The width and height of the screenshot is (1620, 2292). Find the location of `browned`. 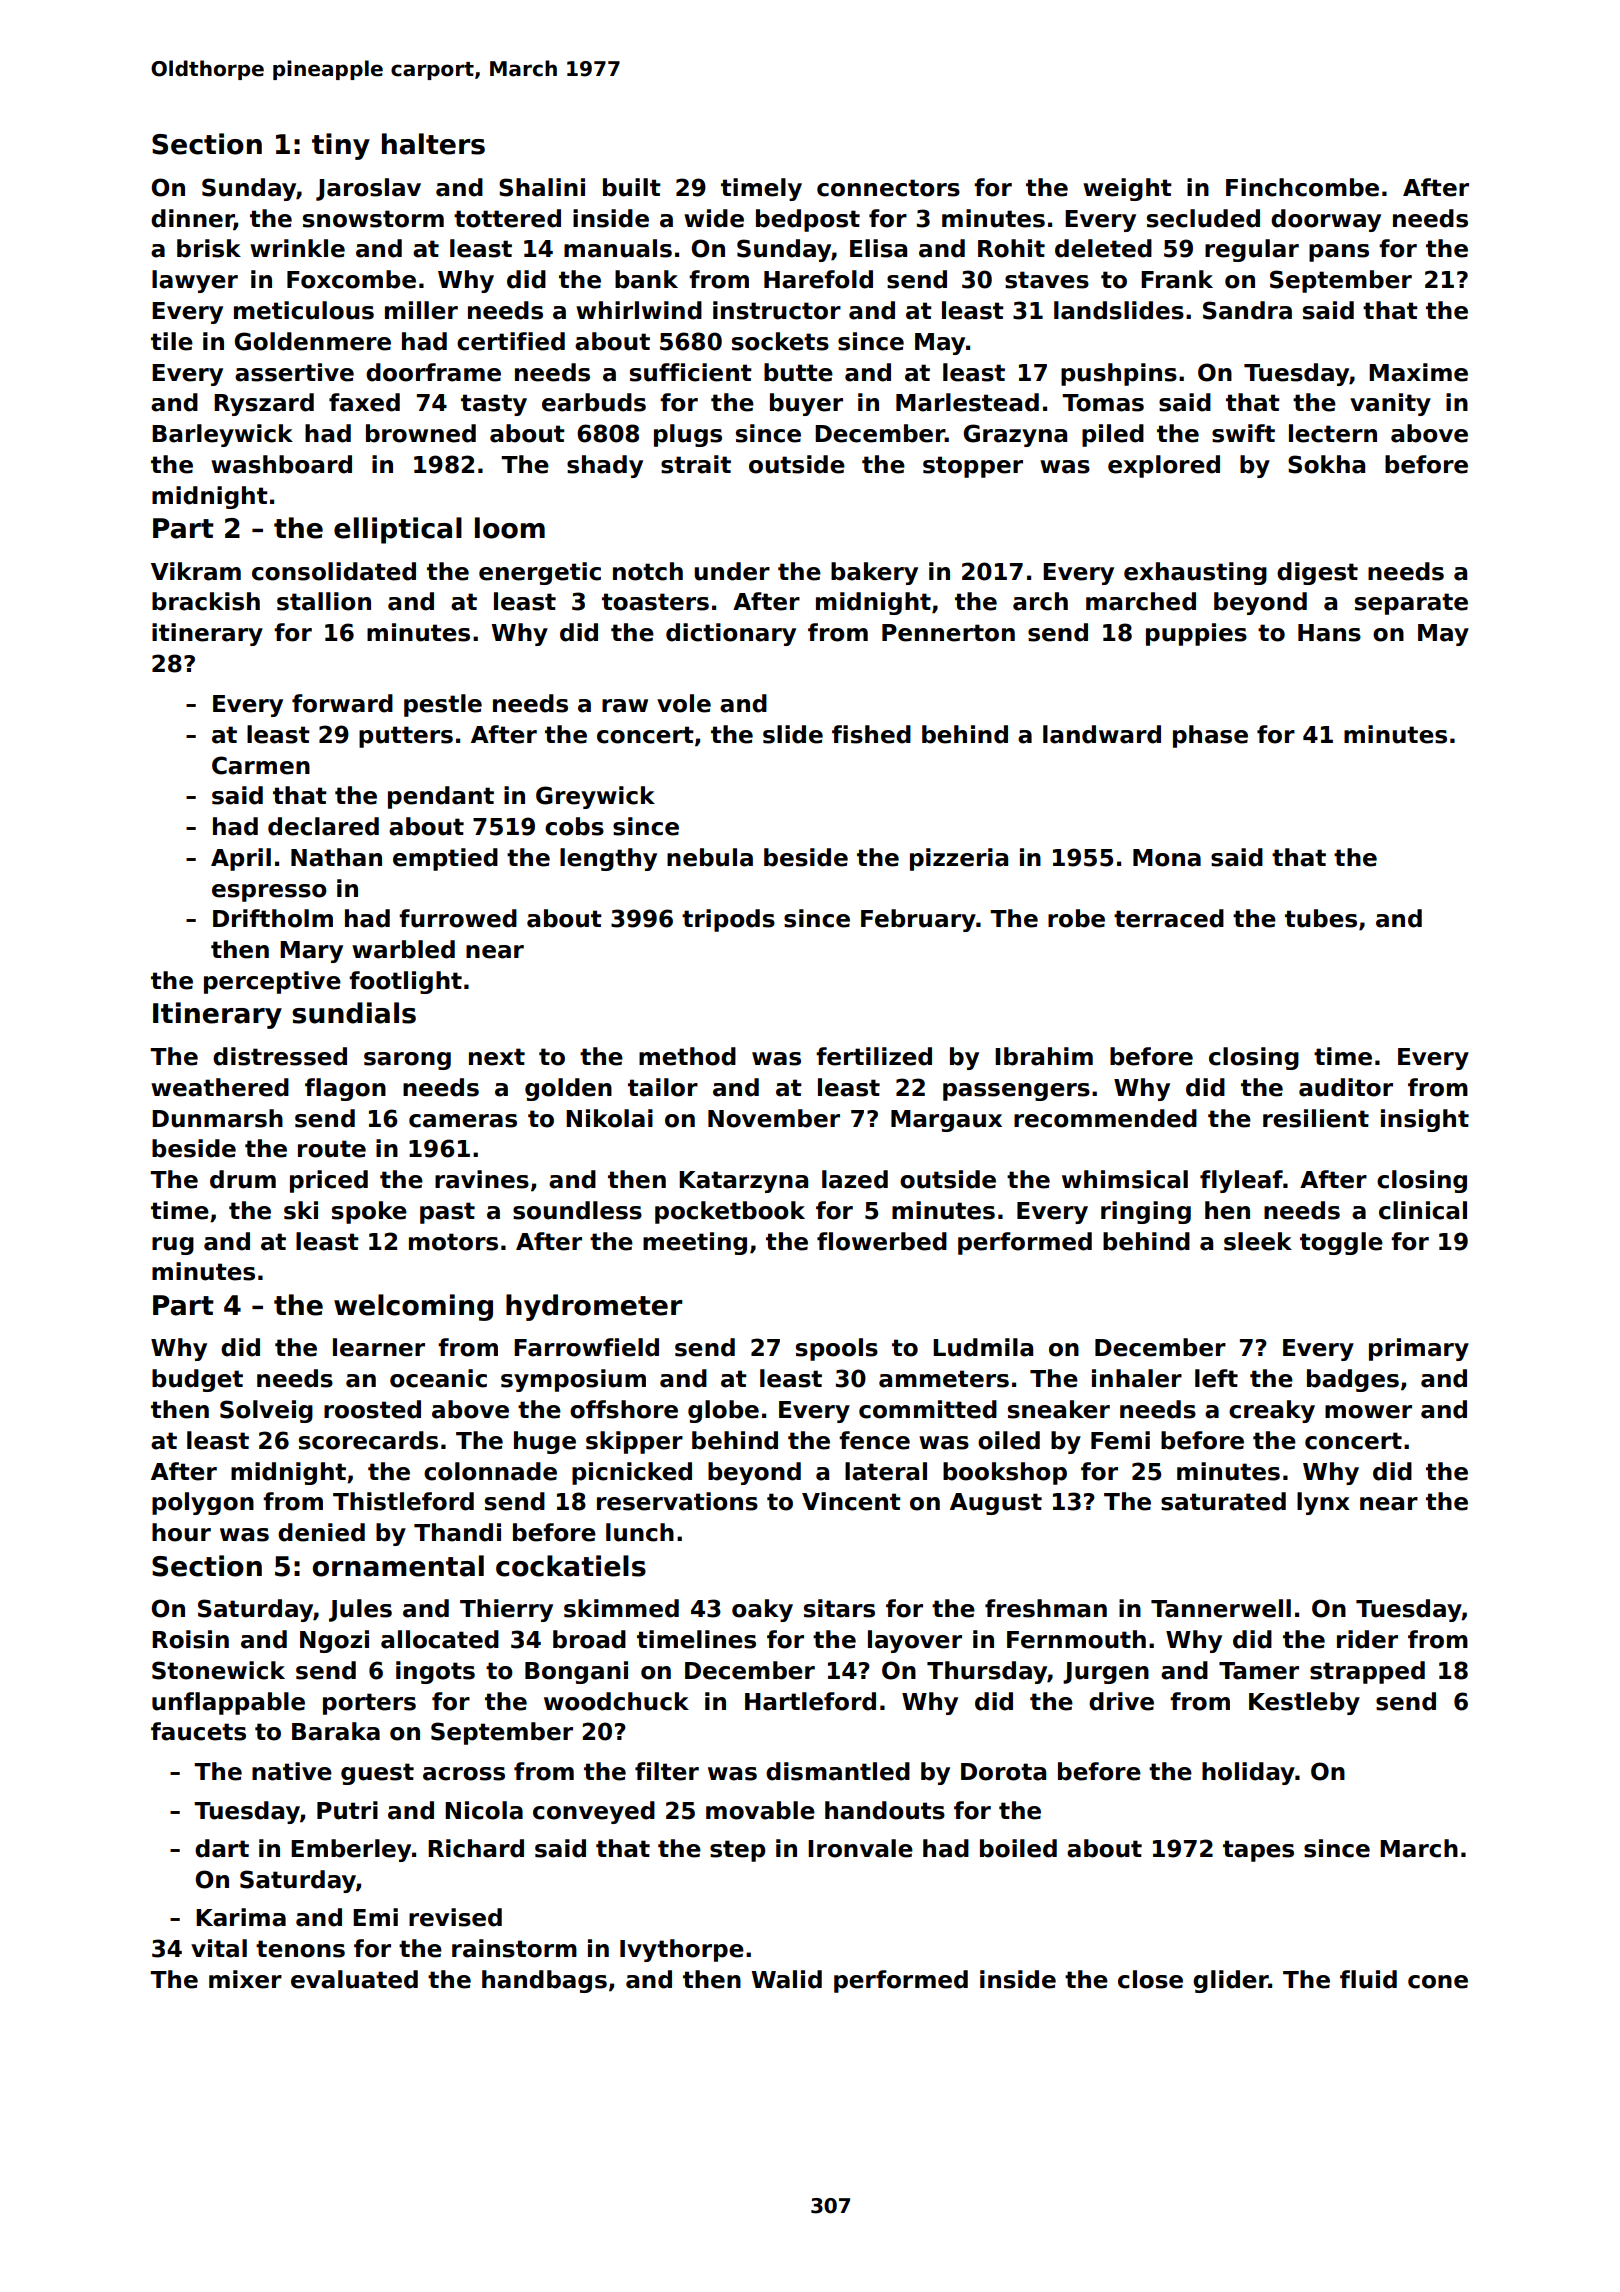

browned is located at coordinates (421, 433).
